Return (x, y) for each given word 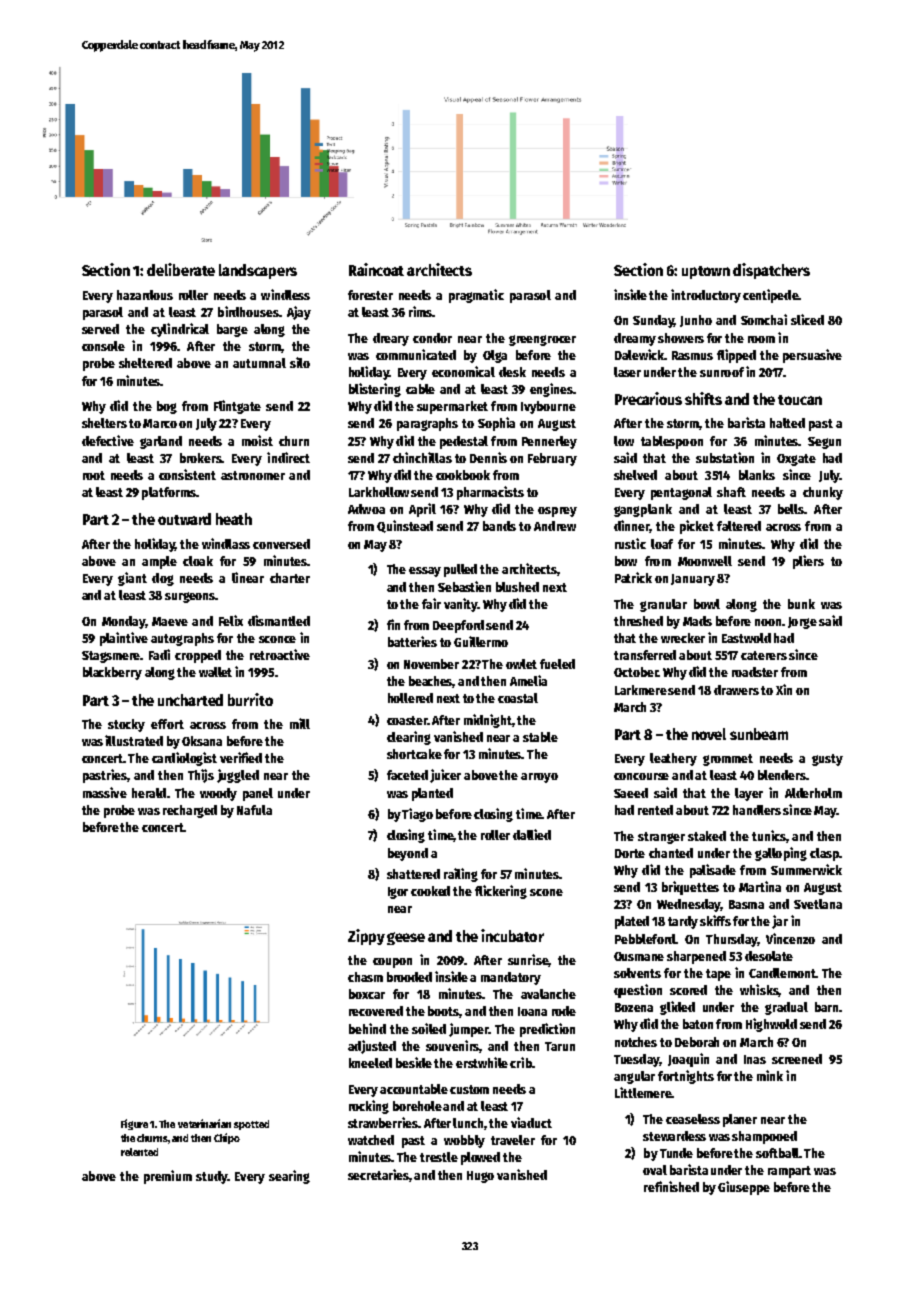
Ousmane (639, 956)
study (211, 1177)
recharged (190, 811)
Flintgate (237, 407)
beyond (408, 854)
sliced (807, 319)
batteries (412, 641)
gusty (827, 760)
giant (132, 579)
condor (432, 338)
